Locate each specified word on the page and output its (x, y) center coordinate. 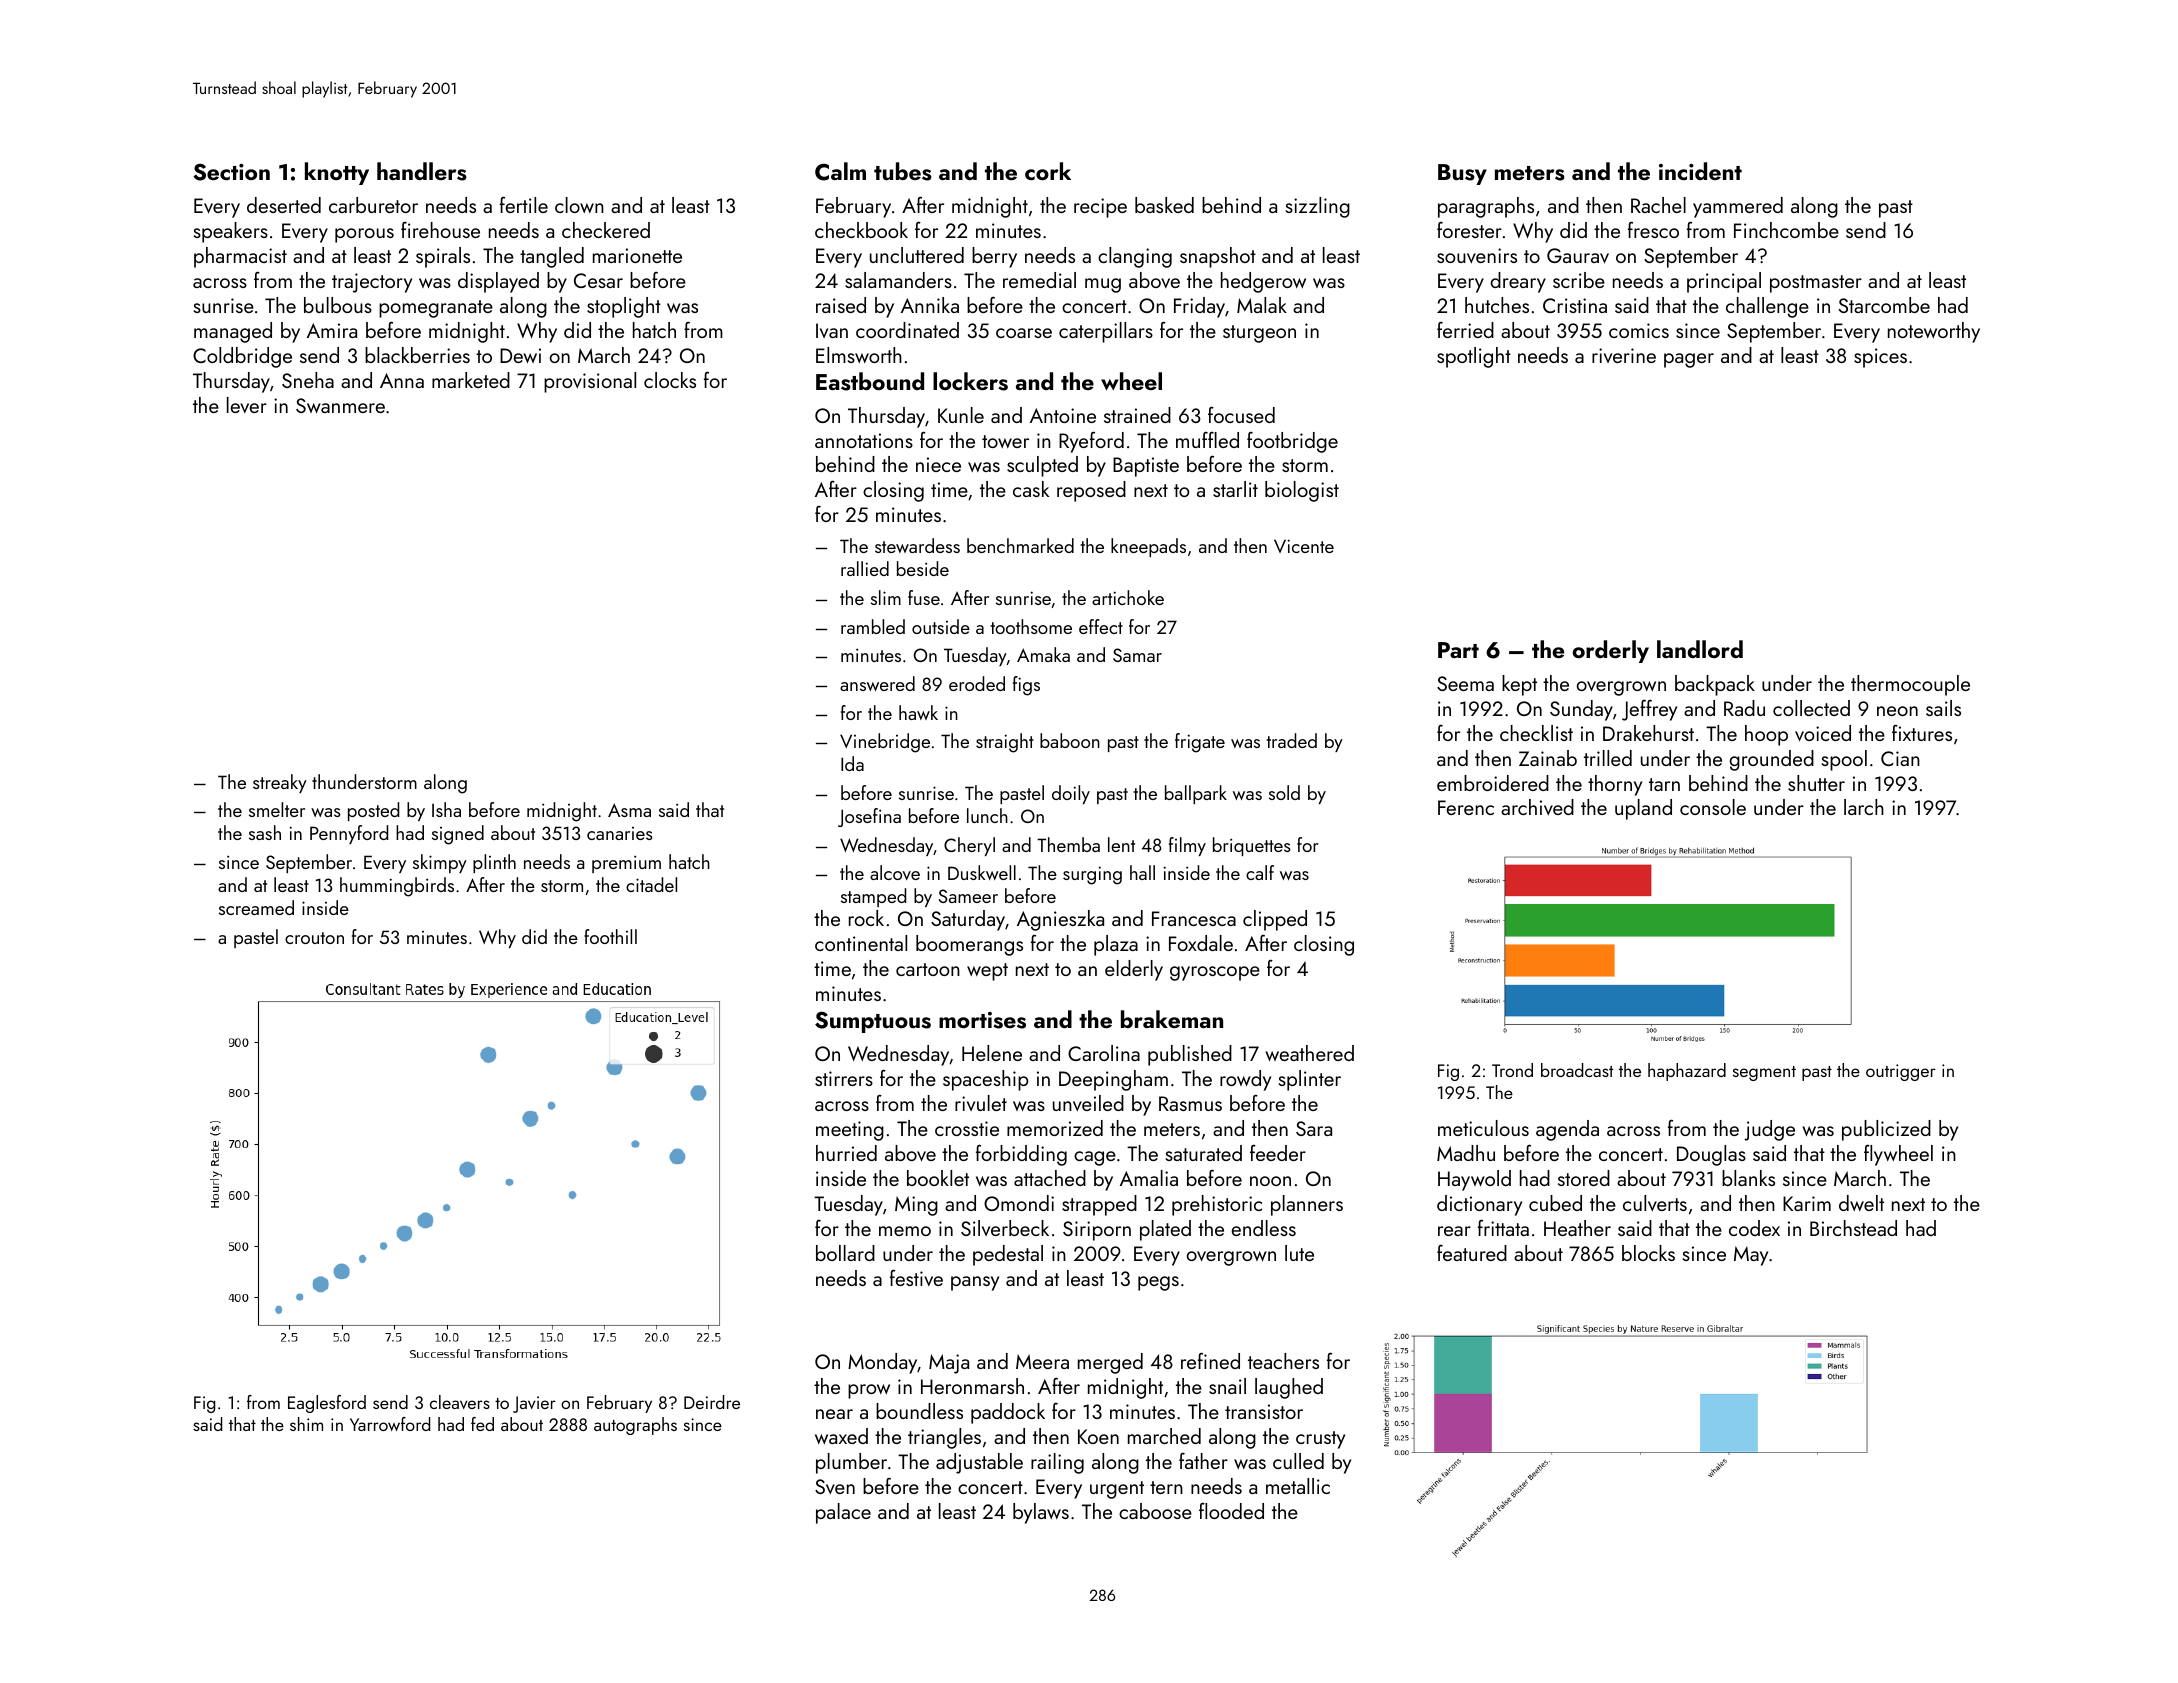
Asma (629, 810)
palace (843, 1513)
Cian (1900, 758)
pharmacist (240, 257)
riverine (1624, 355)
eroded (977, 683)
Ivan (832, 330)
